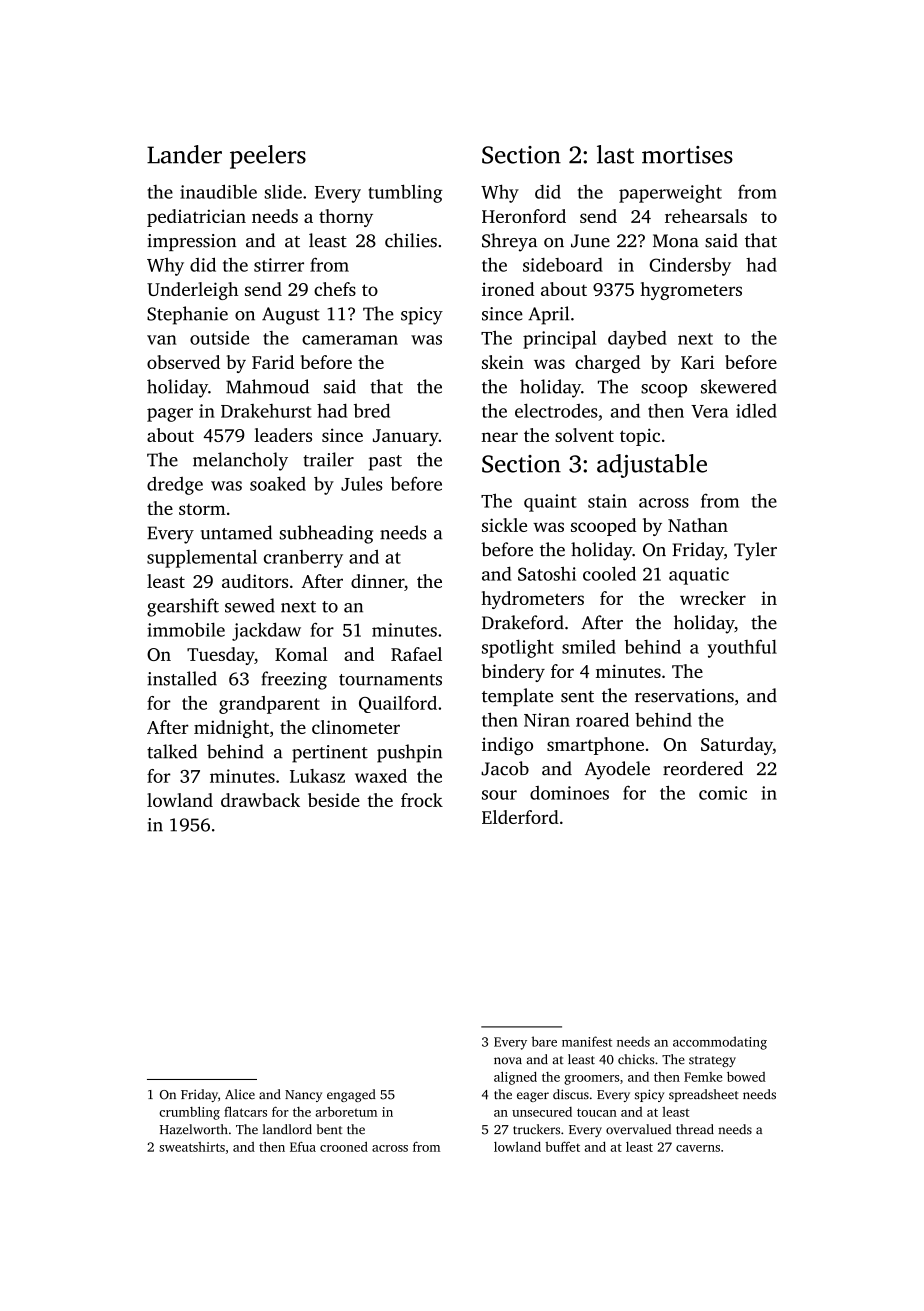 The width and height of the image is (924, 1311). Describe the element at coordinates (698, 525) in the image. I see `Nathan` at that location.
